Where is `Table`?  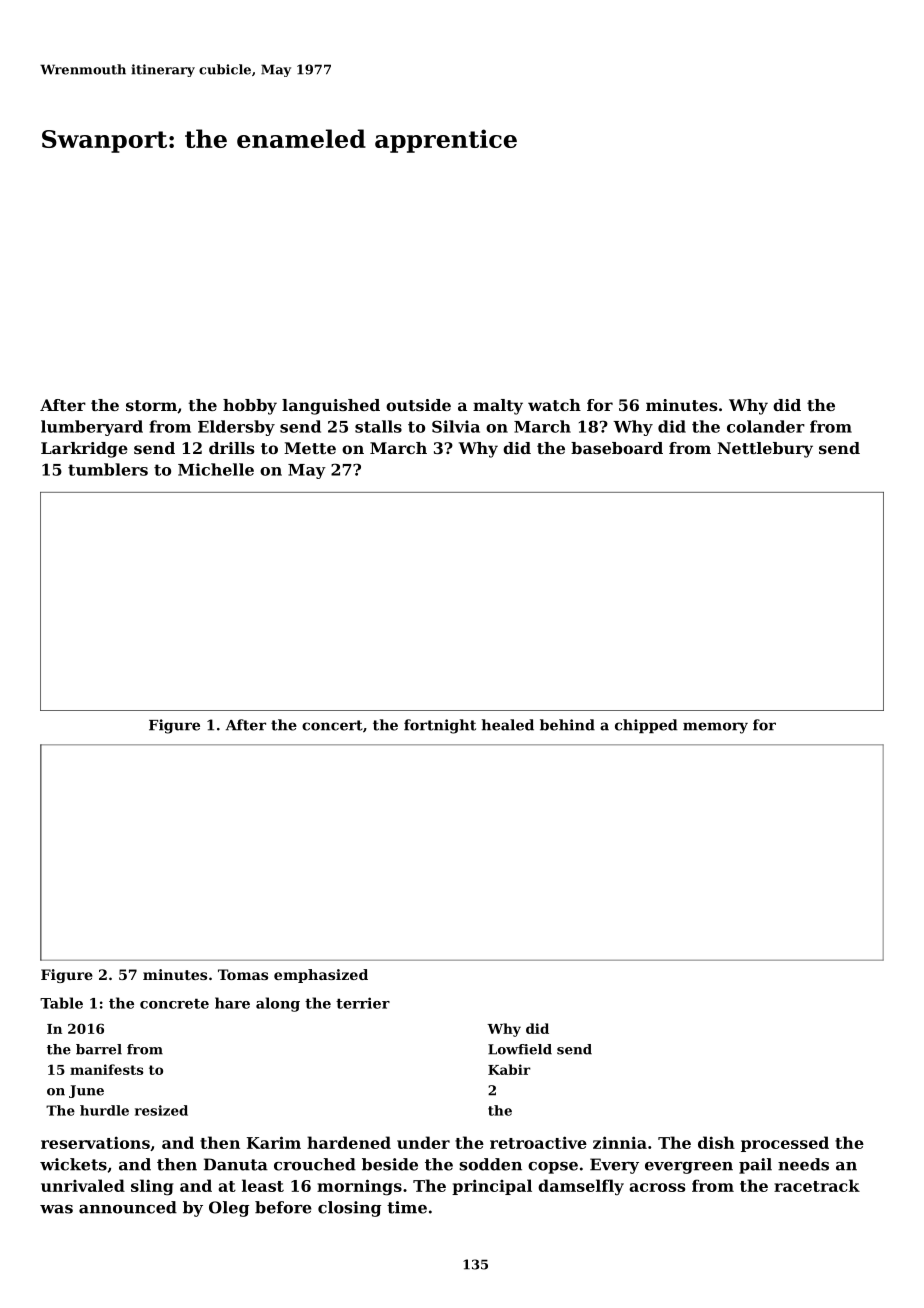 Table is located at coordinates (61, 1003).
